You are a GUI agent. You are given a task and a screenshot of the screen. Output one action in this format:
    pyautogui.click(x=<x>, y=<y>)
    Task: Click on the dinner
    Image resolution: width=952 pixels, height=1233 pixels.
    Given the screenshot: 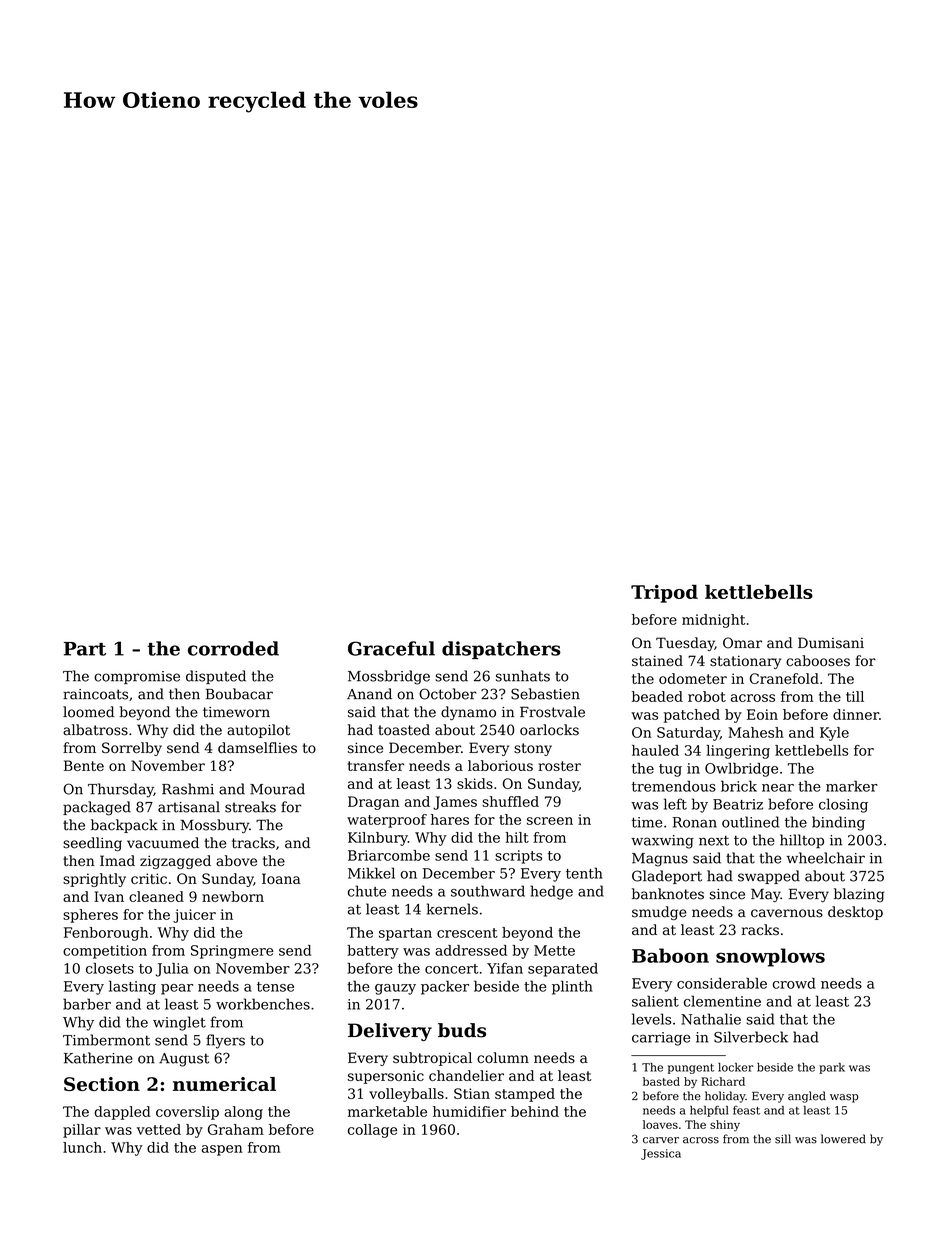 What is the action you would take?
    pyautogui.click(x=856, y=714)
